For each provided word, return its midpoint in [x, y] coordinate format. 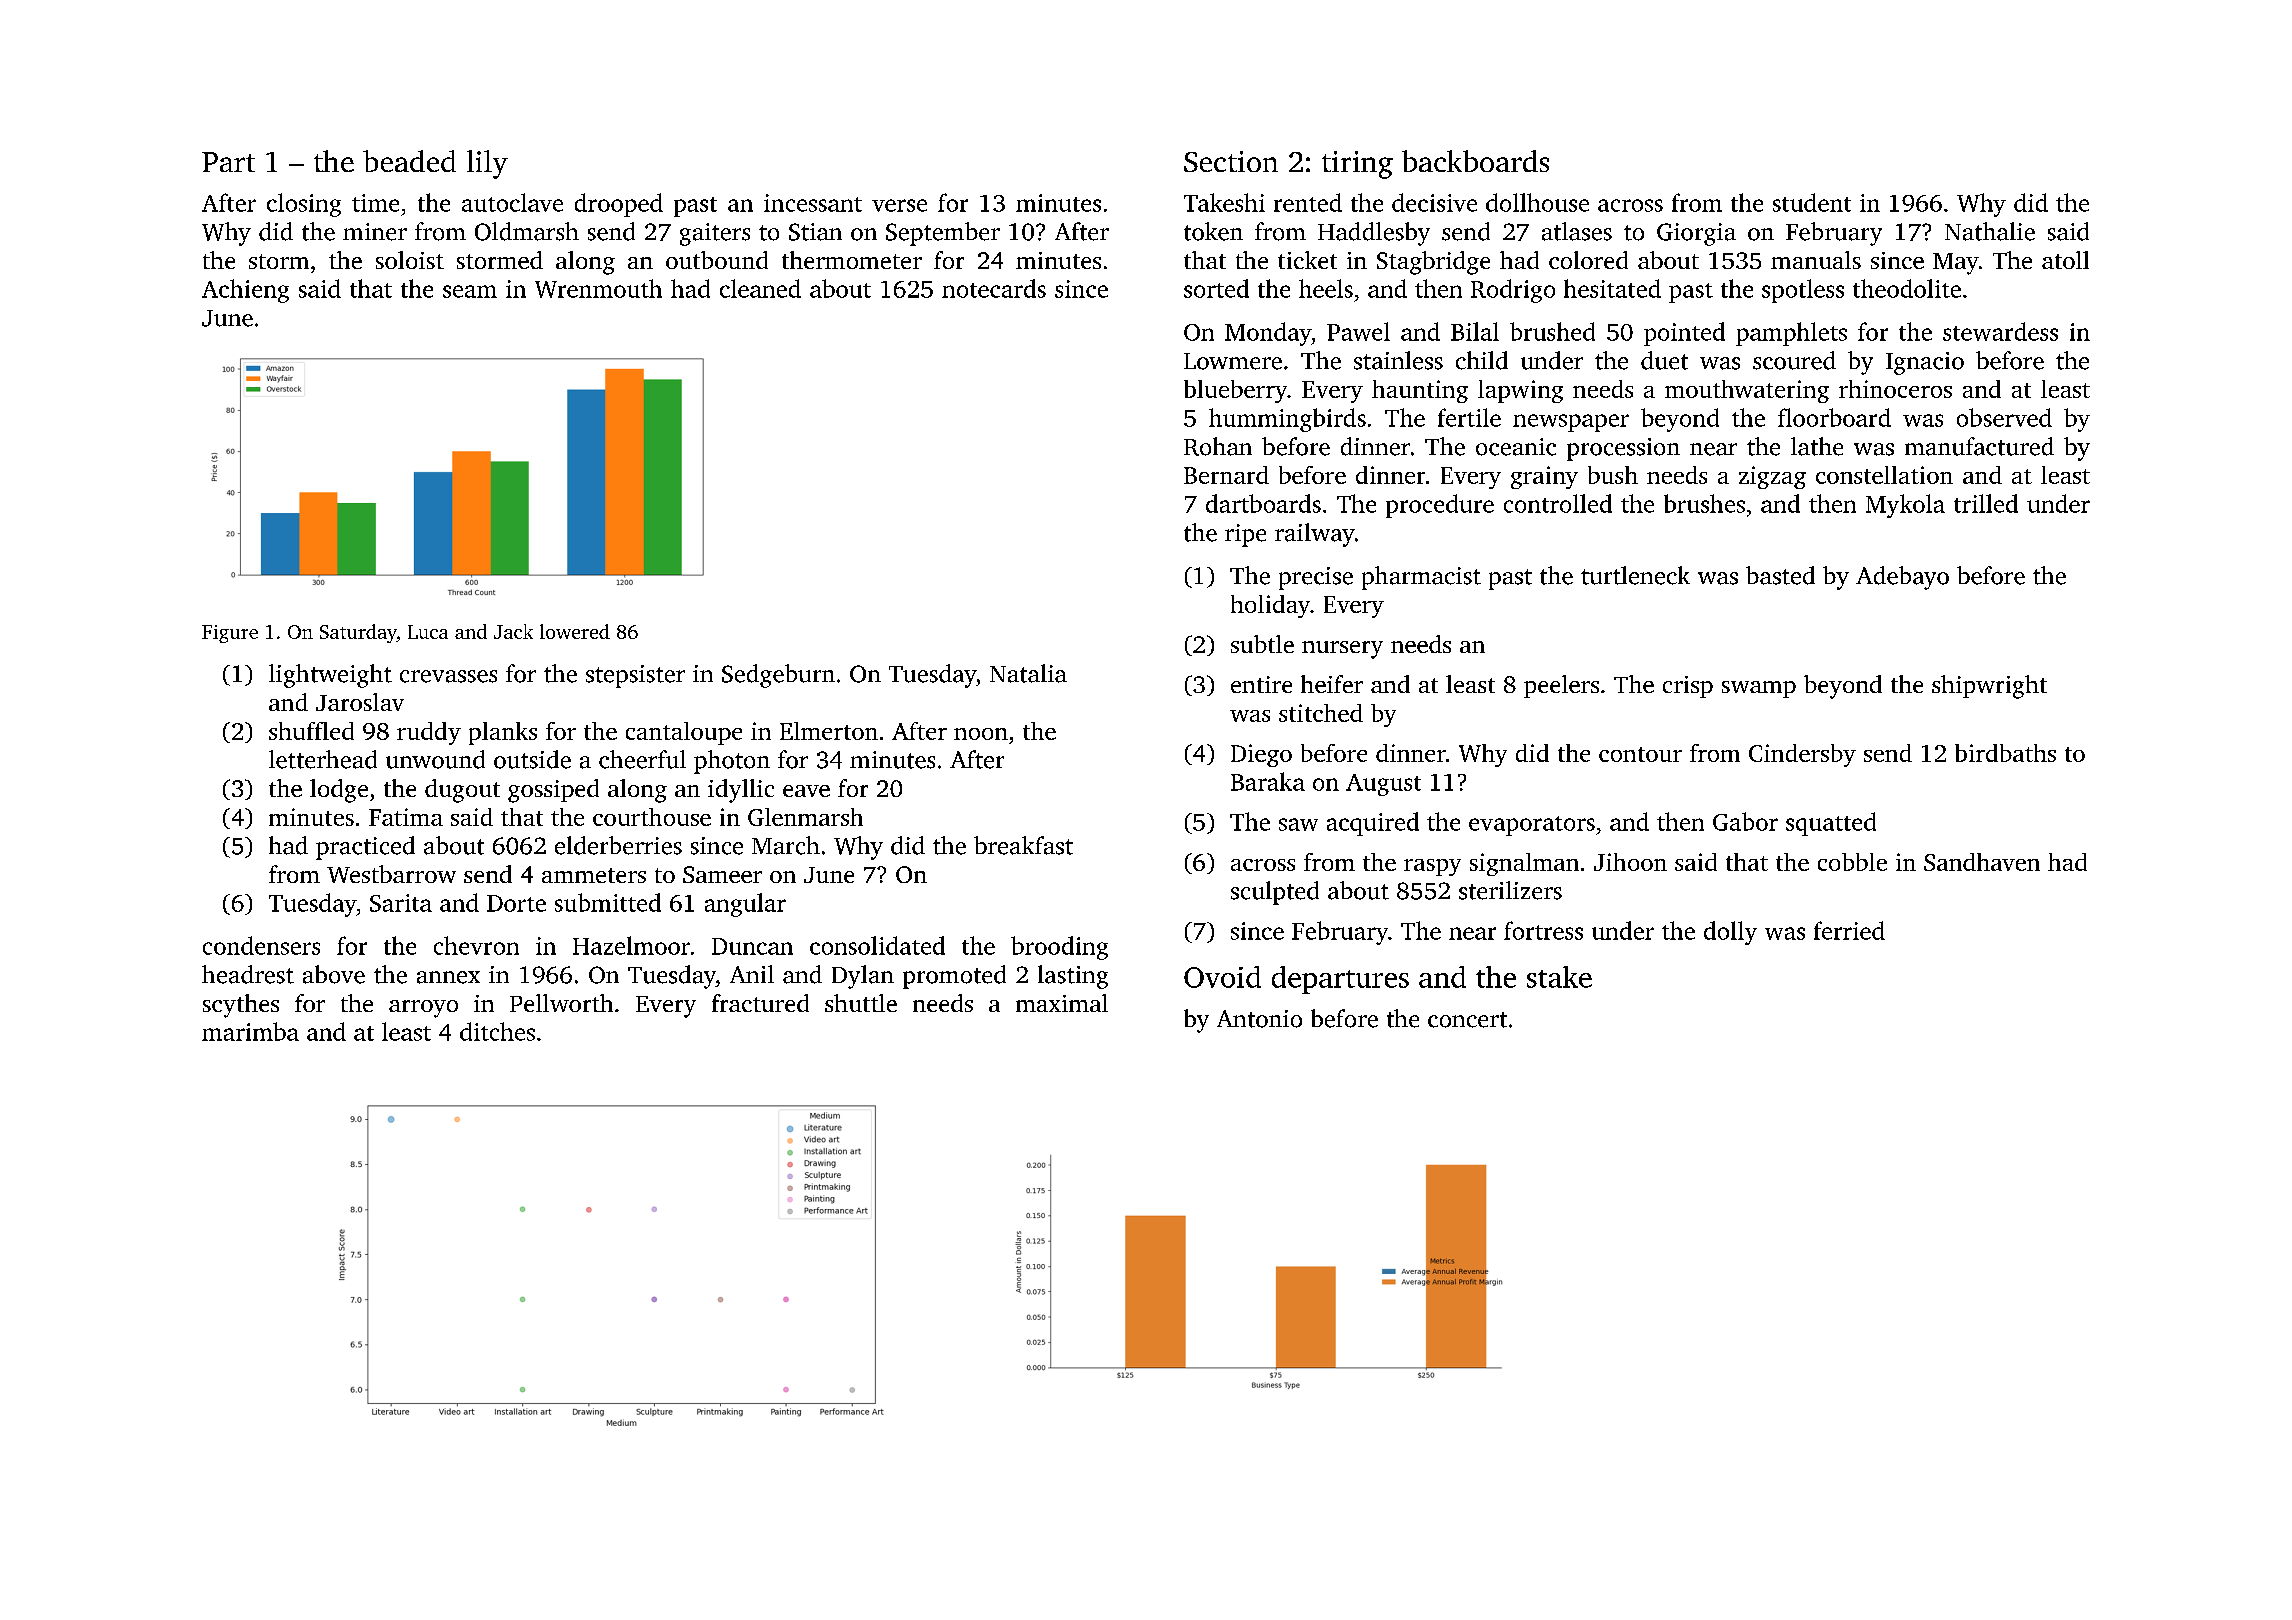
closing [304, 205]
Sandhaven [1982, 862]
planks [503, 733]
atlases [1577, 231]
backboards [1475, 161]
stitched [1321, 713]
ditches [497, 1031]
